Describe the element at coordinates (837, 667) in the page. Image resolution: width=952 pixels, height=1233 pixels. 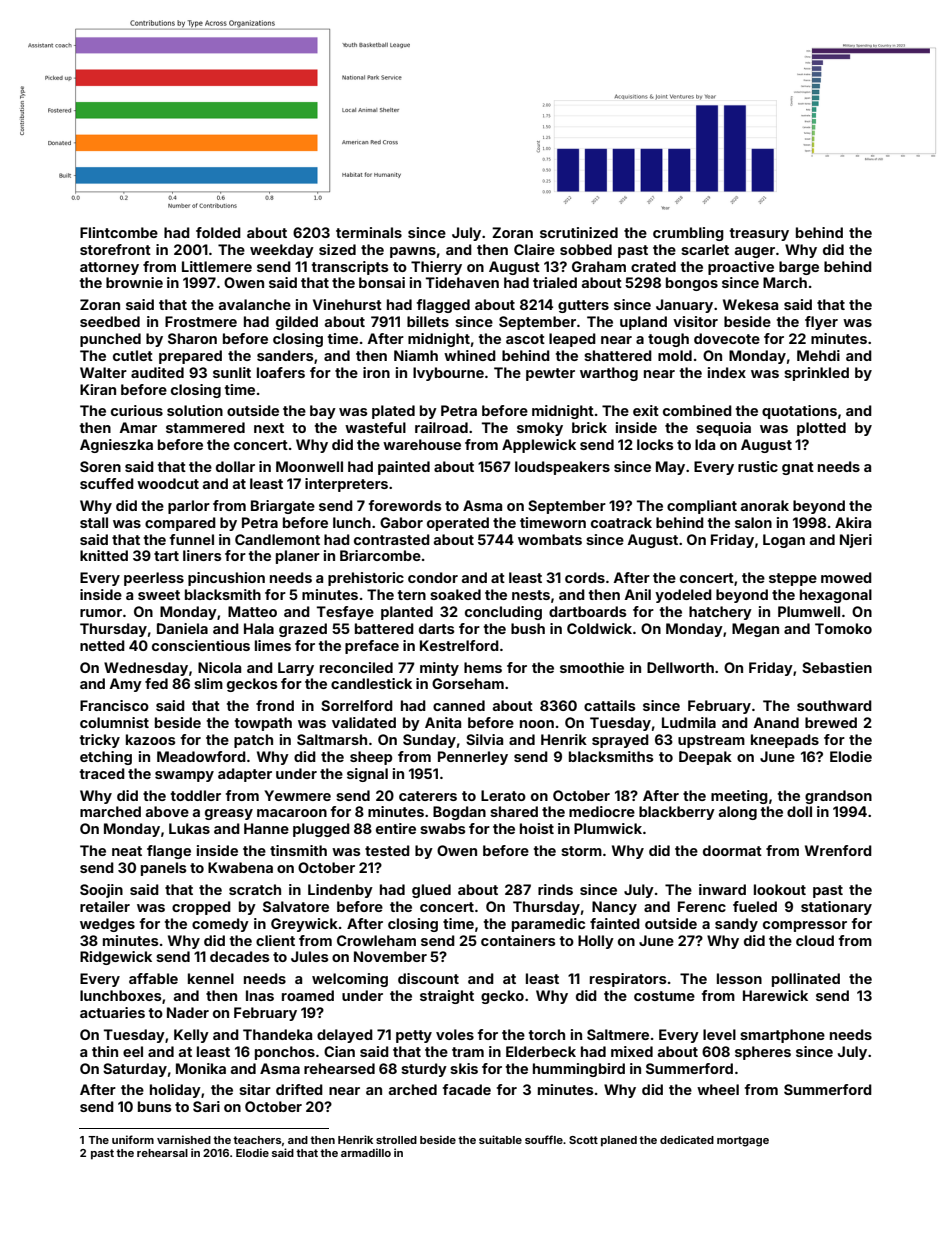
I see `Sebastien` at that location.
